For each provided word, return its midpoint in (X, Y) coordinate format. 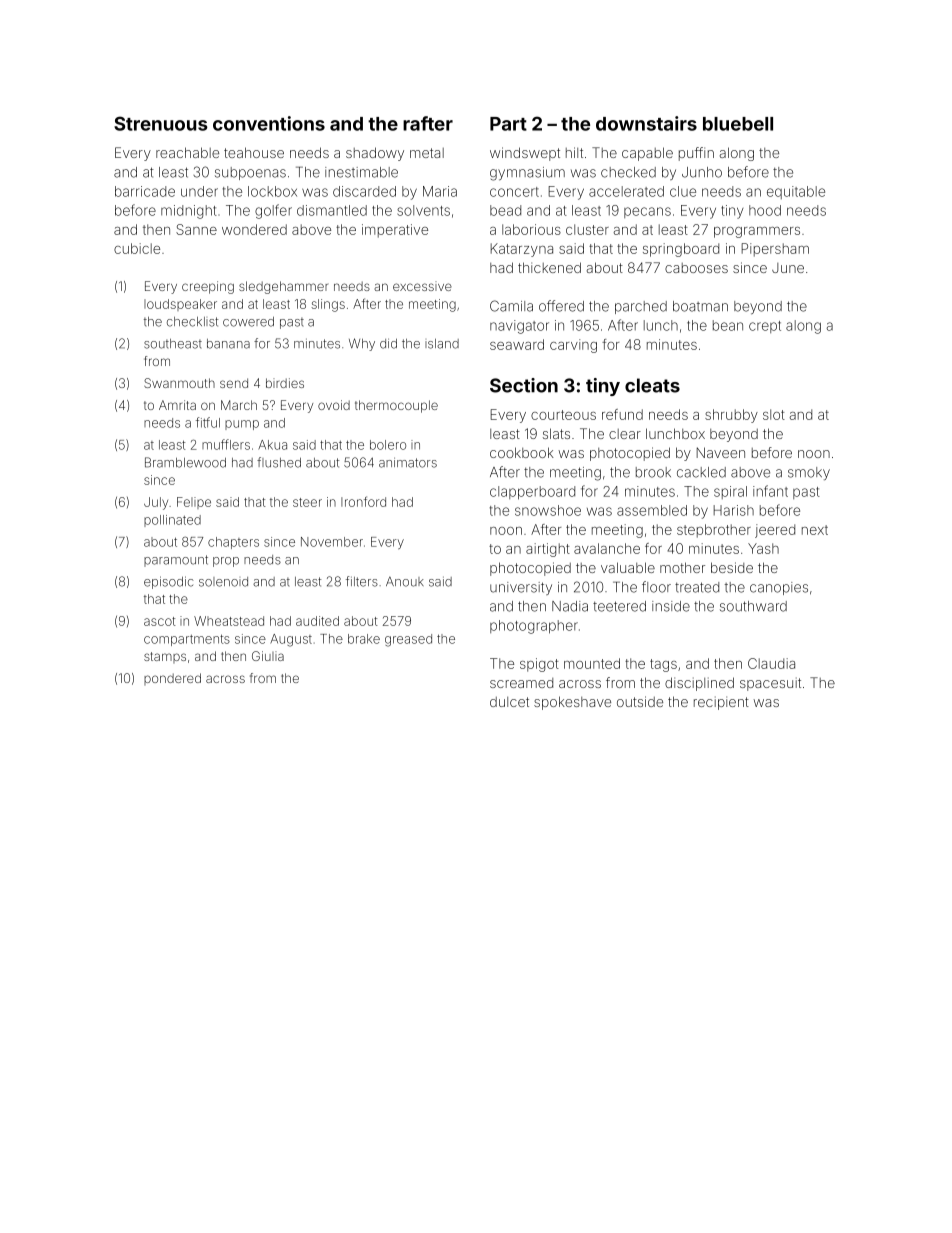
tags (663, 665)
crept (765, 327)
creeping (208, 287)
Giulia (268, 656)
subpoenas (250, 173)
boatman (700, 306)
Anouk (405, 582)
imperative (395, 231)
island (442, 344)
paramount (176, 561)
